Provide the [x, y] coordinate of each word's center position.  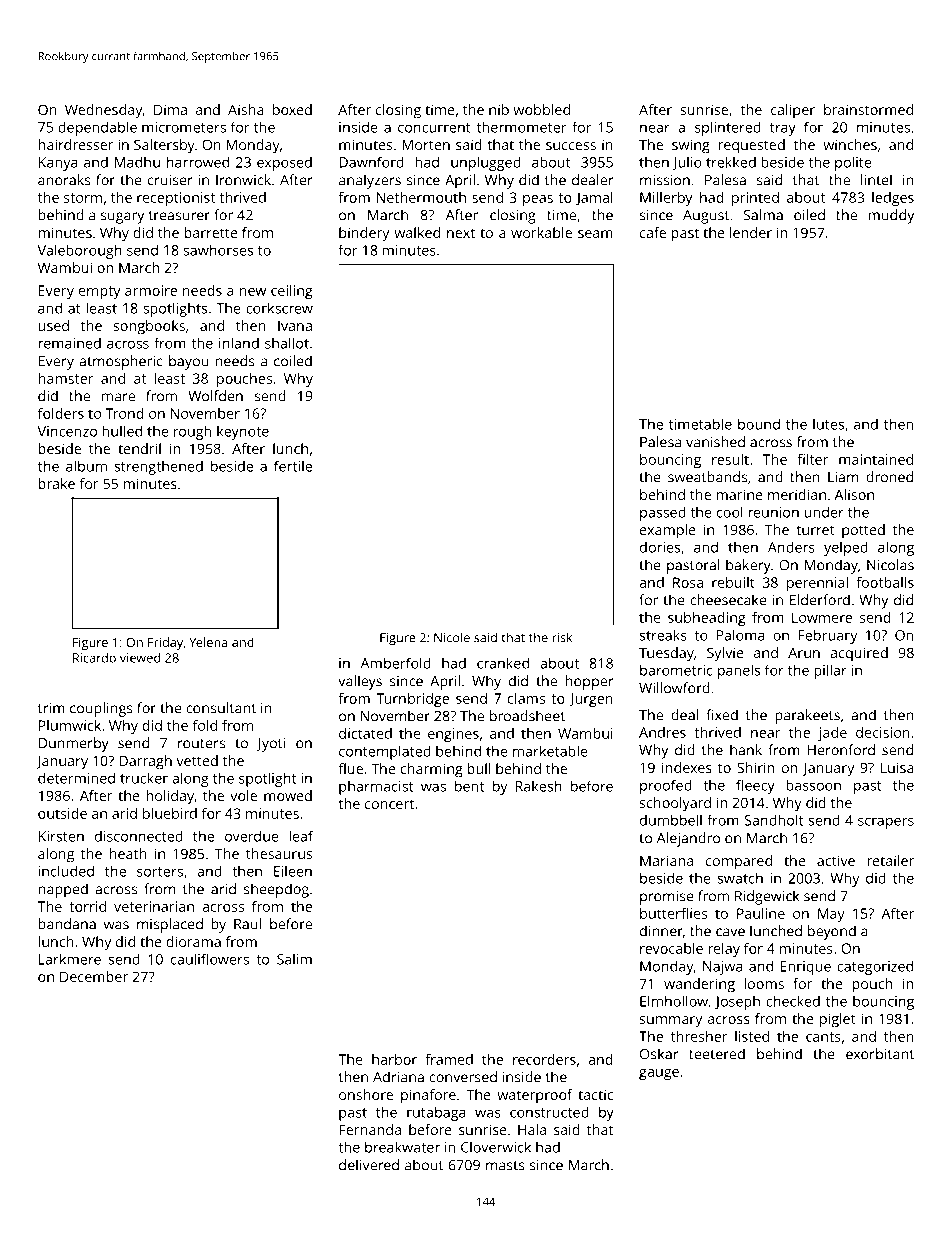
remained [69, 343]
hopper [589, 682]
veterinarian [154, 906]
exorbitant [880, 1054]
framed [449, 1059]
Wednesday [103, 111]
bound [759, 424]
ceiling [292, 292]
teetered [717, 1054]
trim [51, 708]
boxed [292, 109]
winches [850, 144]
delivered [369, 1165]
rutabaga [436, 1113]
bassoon [813, 785]
